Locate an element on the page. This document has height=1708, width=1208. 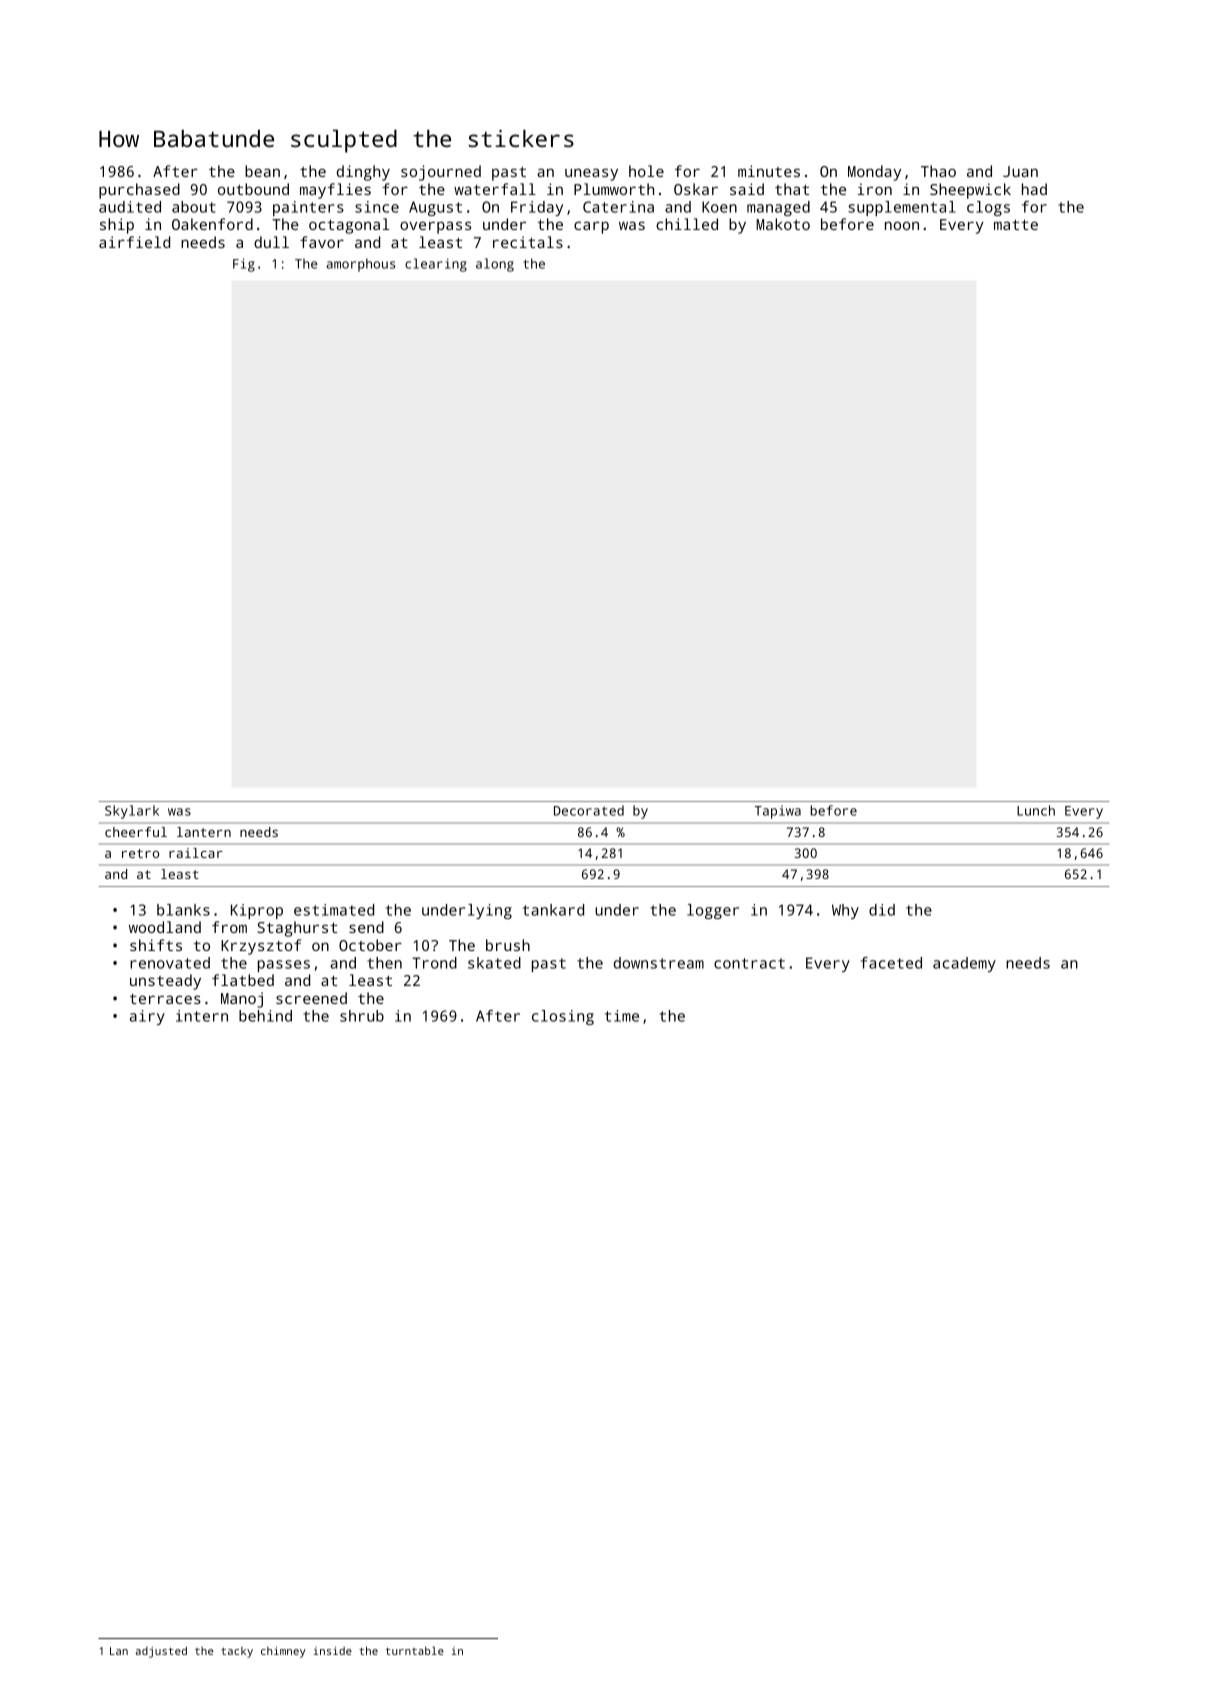
inside is located at coordinates (333, 1651).
